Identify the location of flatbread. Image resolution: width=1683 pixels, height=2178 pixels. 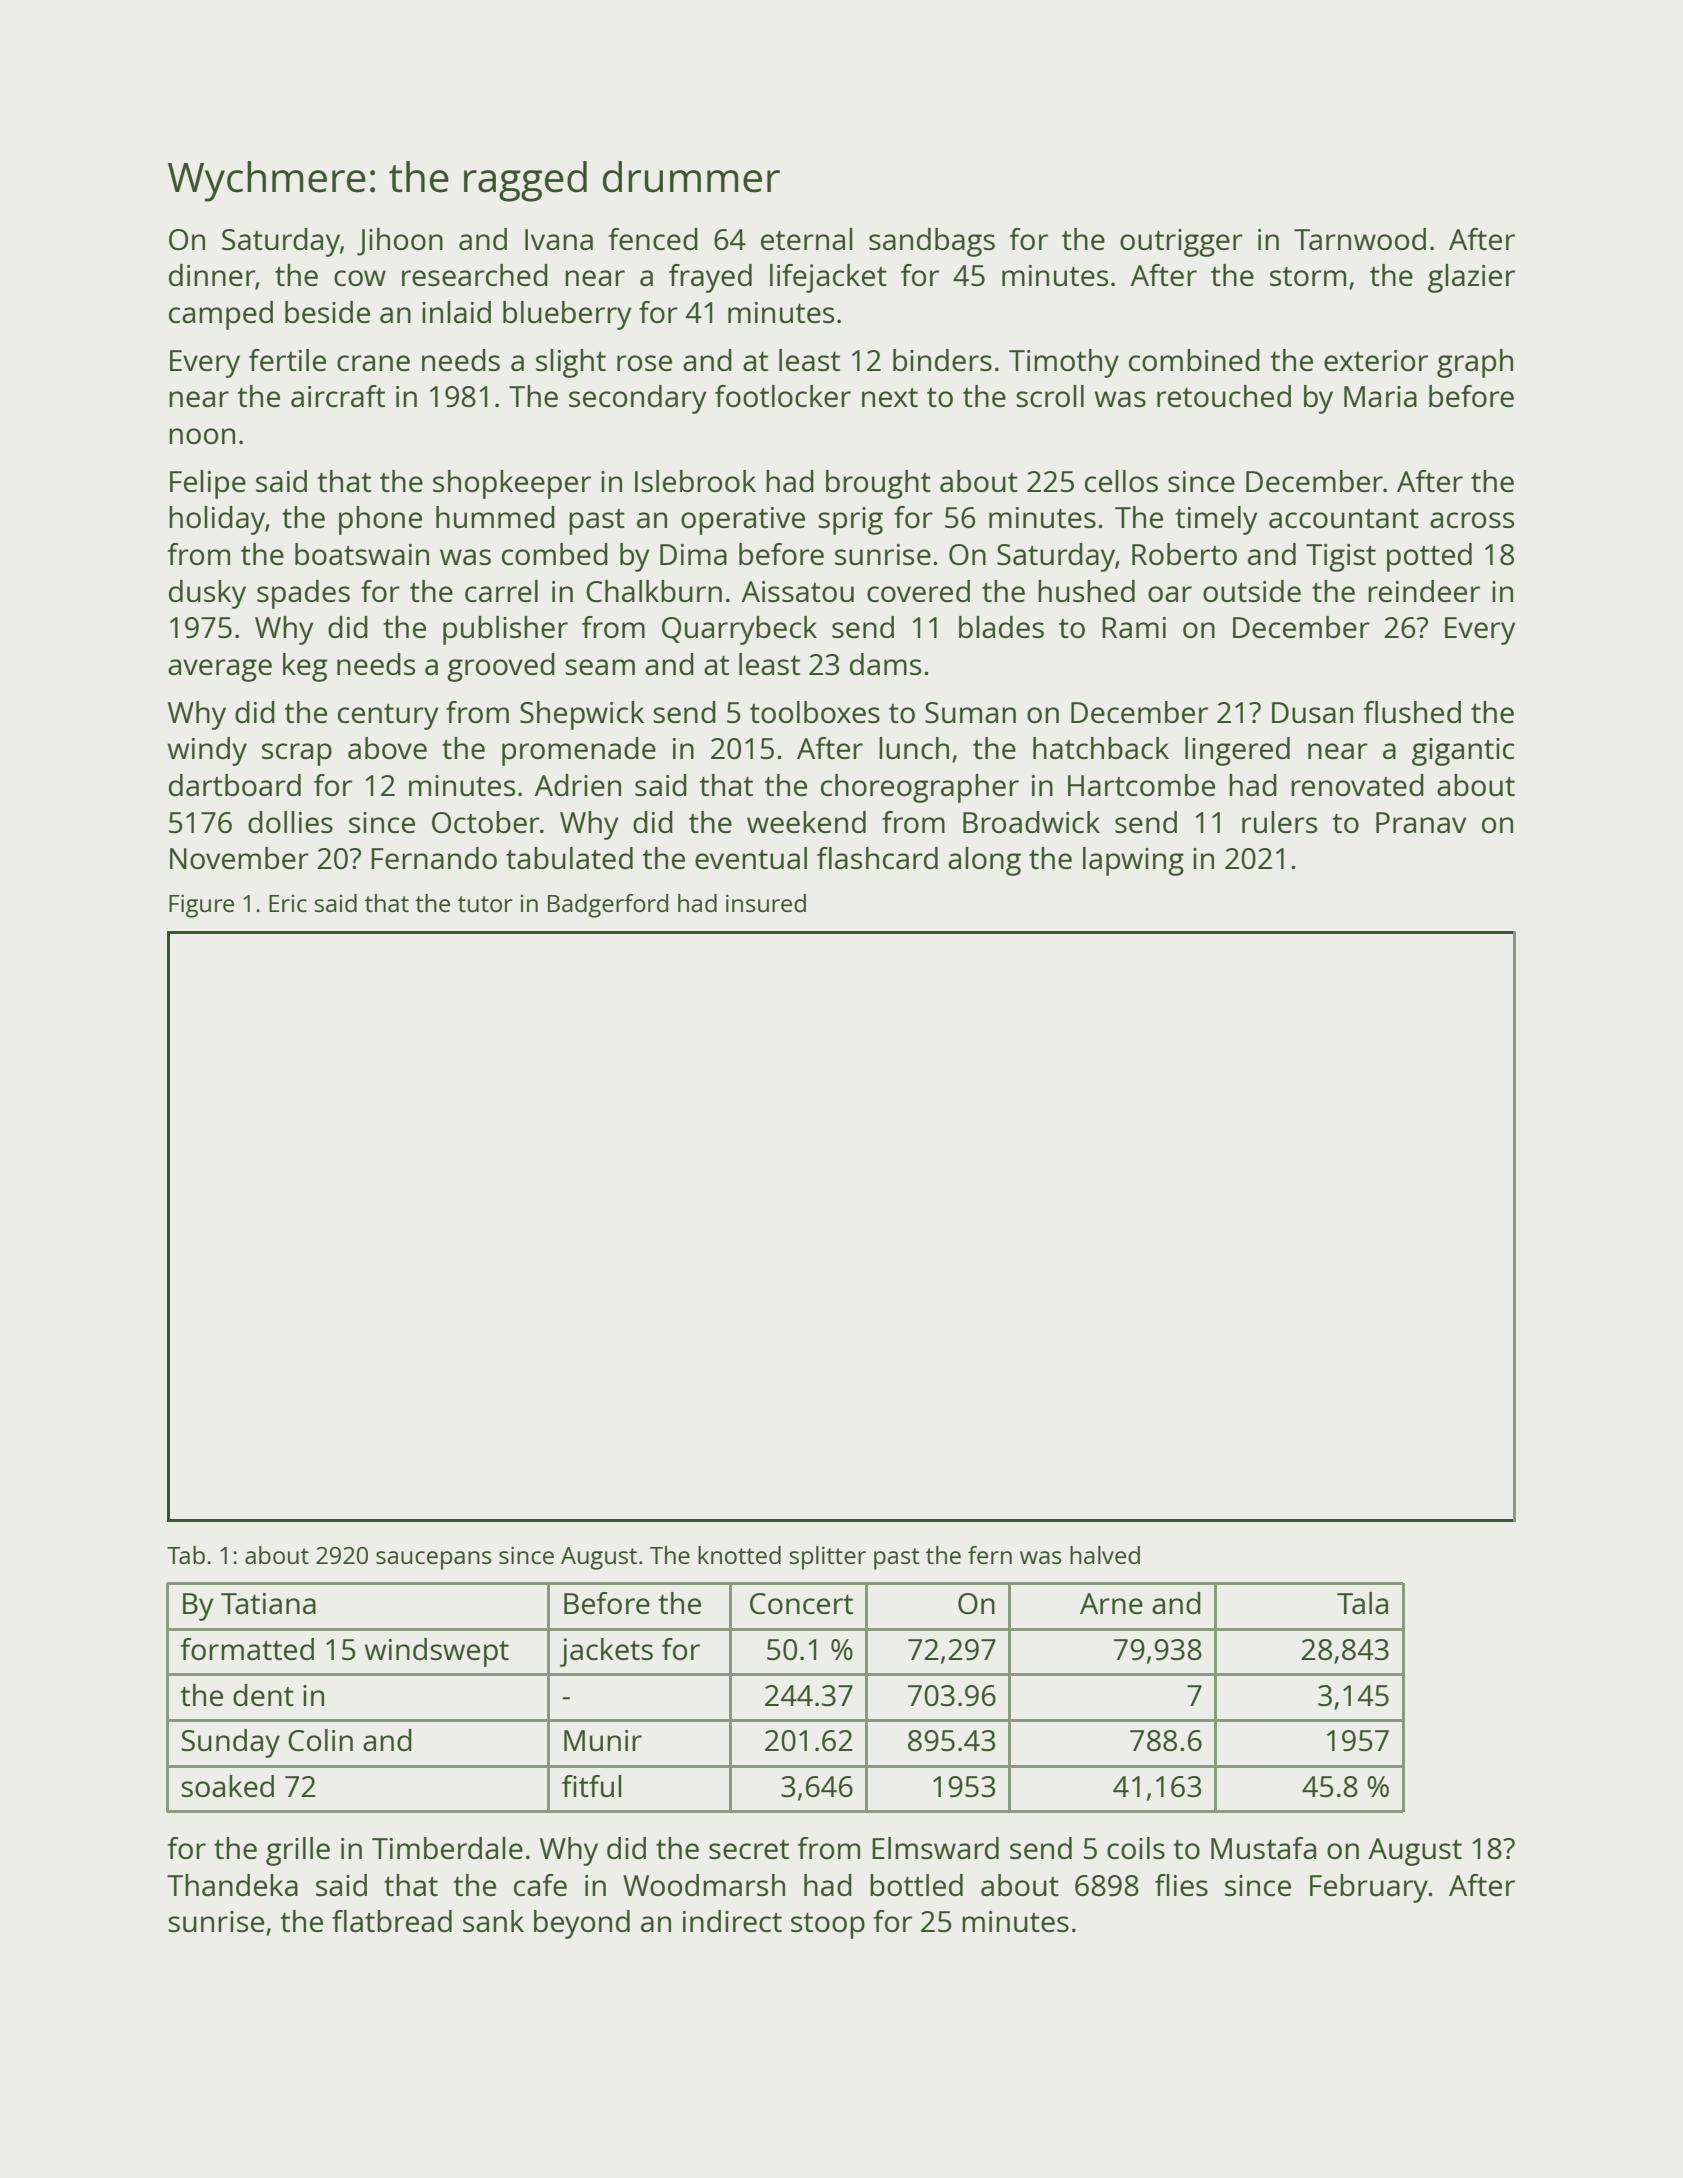
(392, 1921).
